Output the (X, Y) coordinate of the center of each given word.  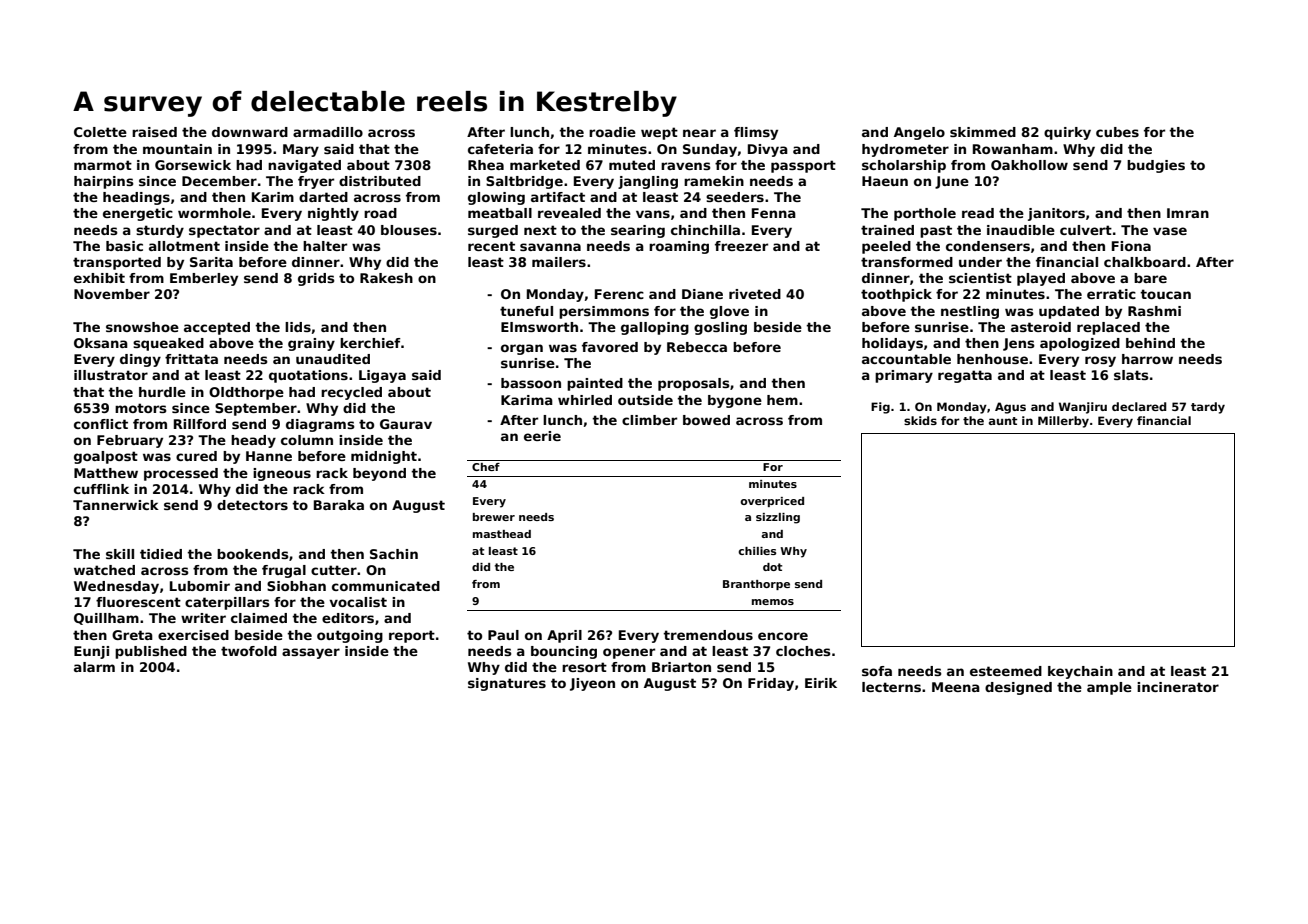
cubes (1117, 132)
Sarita (211, 262)
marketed (545, 165)
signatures (507, 684)
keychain (1080, 672)
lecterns (891, 687)
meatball (500, 213)
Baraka (339, 505)
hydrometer (905, 150)
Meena (956, 687)
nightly (333, 214)
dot (772, 567)
